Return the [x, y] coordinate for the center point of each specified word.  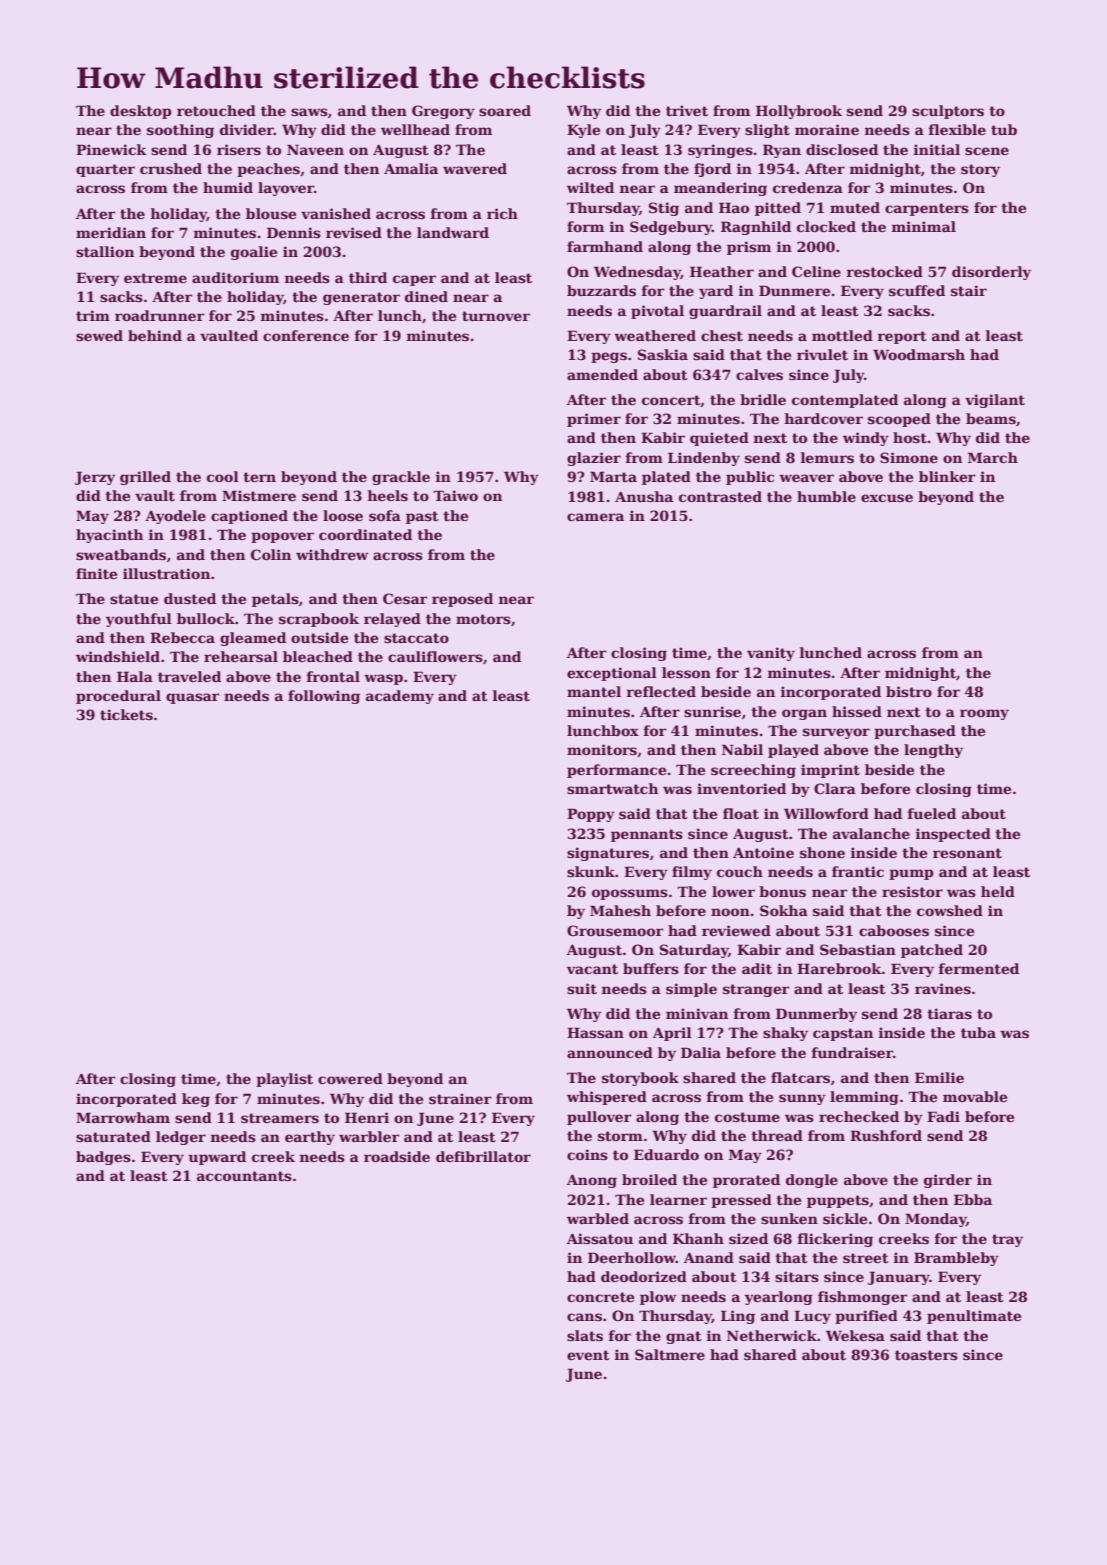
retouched [216, 110]
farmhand [605, 246]
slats [585, 1335]
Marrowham [123, 1117]
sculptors [948, 112]
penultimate [974, 1317]
